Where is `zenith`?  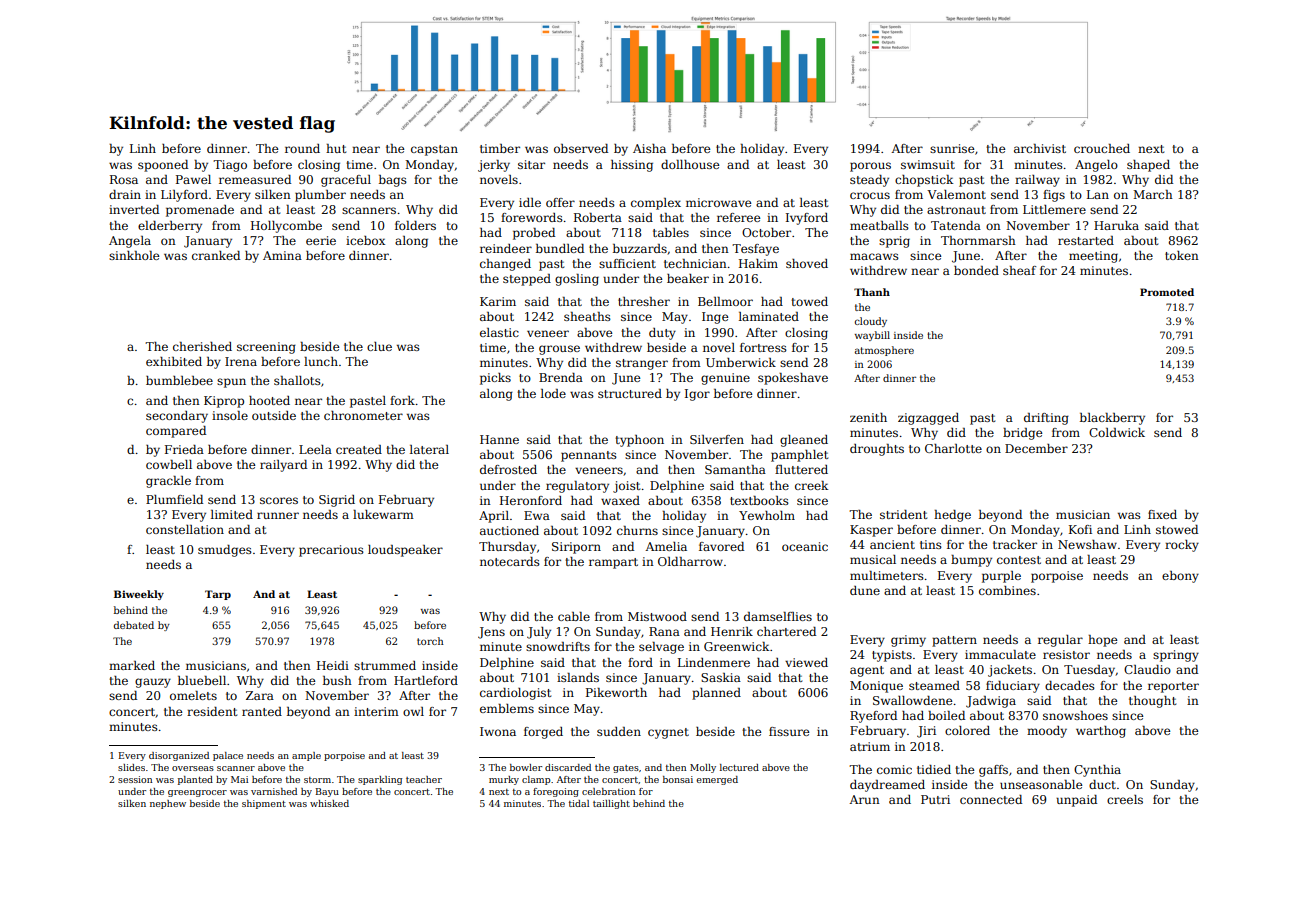
zenith is located at coordinates (868, 417).
